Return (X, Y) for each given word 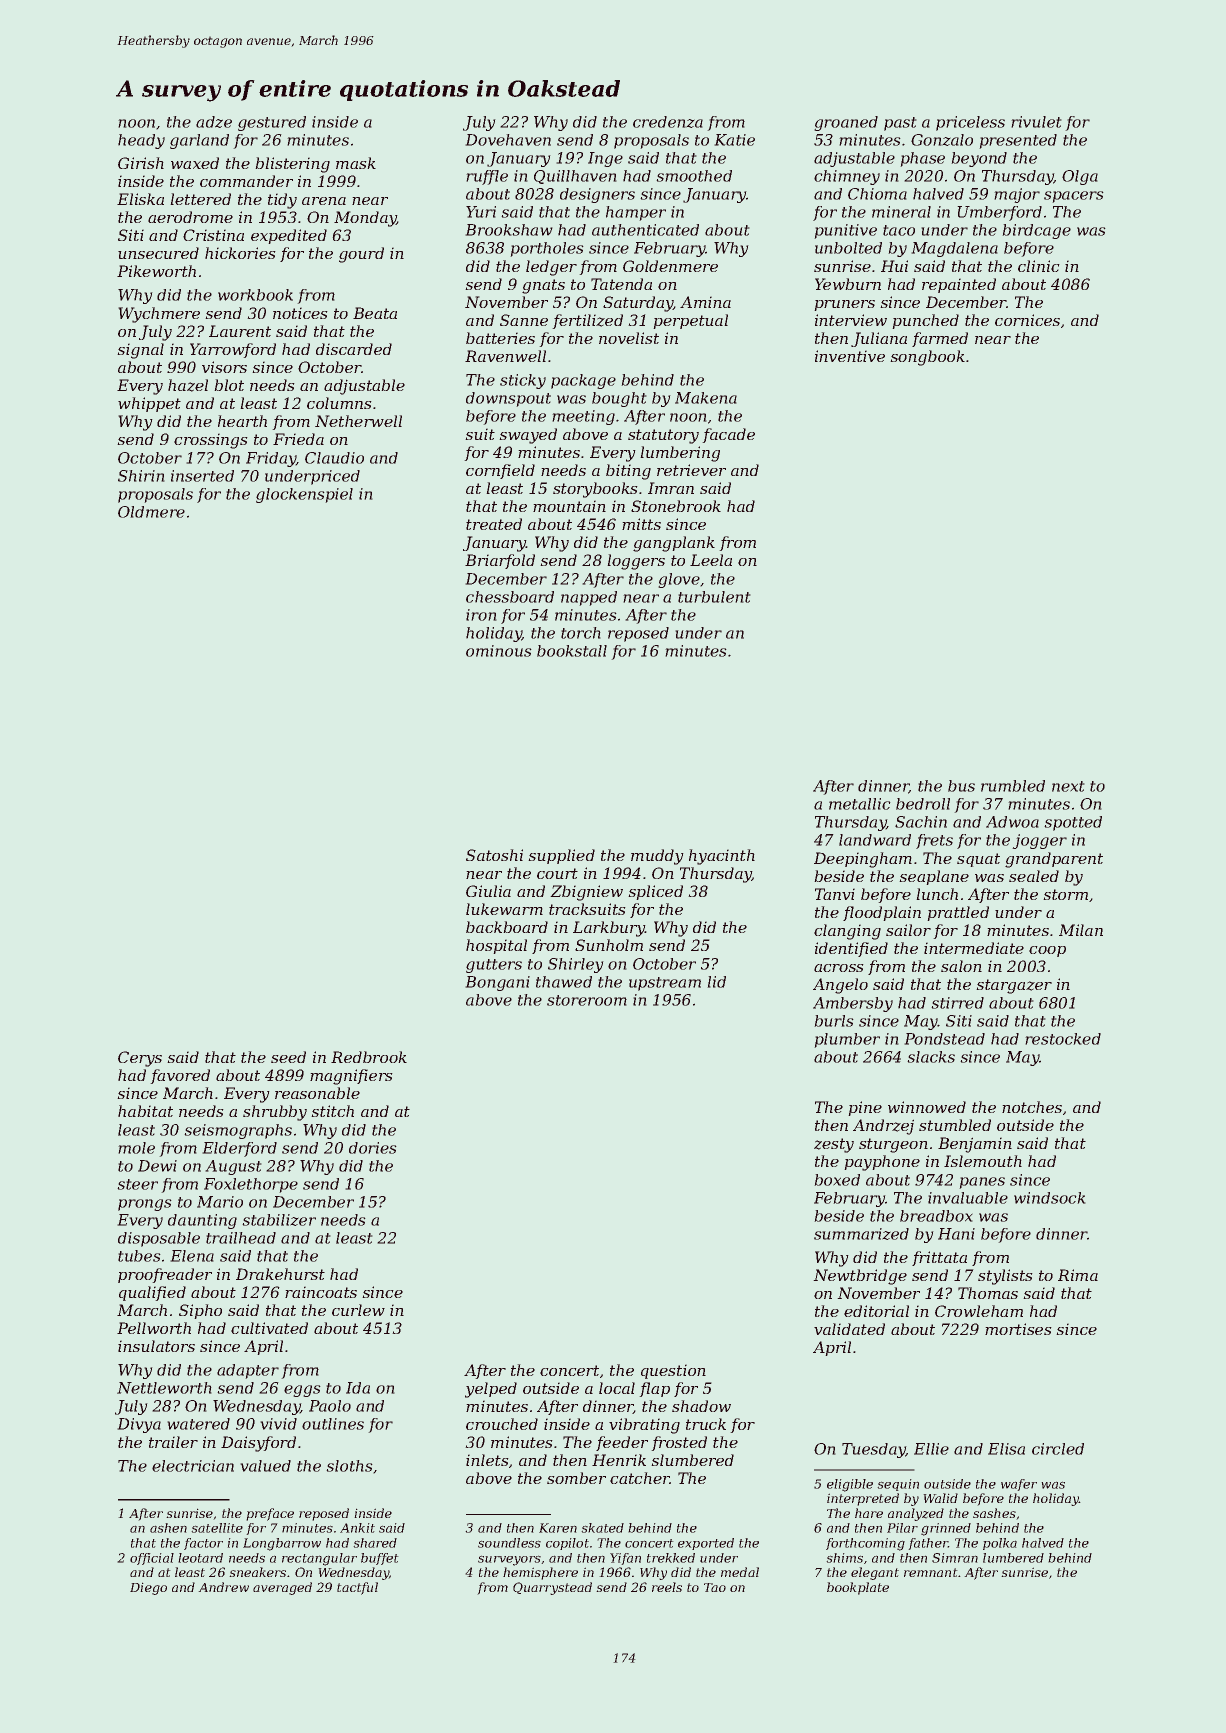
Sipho (200, 1311)
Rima (1078, 1275)
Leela (711, 560)
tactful (357, 1588)
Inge (605, 159)
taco (899, 230)
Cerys (140, 1059)
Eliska (140, 199)
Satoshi (494, 855)
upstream (665, 984)
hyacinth (722, 857)
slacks (931, 1057)
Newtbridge (860, 1277)
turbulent (714, 597)
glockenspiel (304, 495)
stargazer (1014, 986)
